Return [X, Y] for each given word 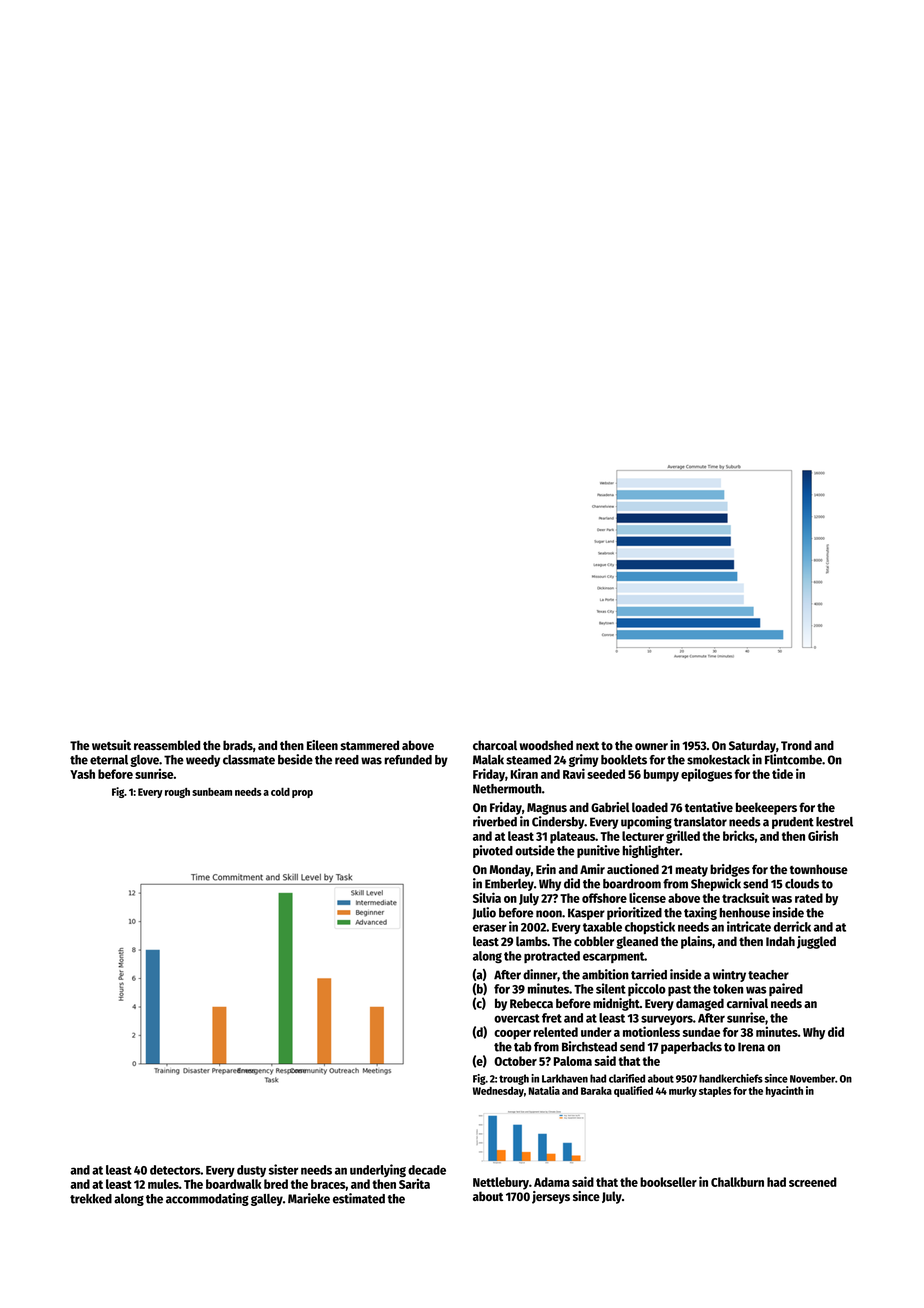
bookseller [668, 1182]
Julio [484, 913]
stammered [369, 745]
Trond [796, 745]
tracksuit [745, 897]
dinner [540, 974]
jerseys [551, 1197]
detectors [175, 1170]
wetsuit [111, 745]
